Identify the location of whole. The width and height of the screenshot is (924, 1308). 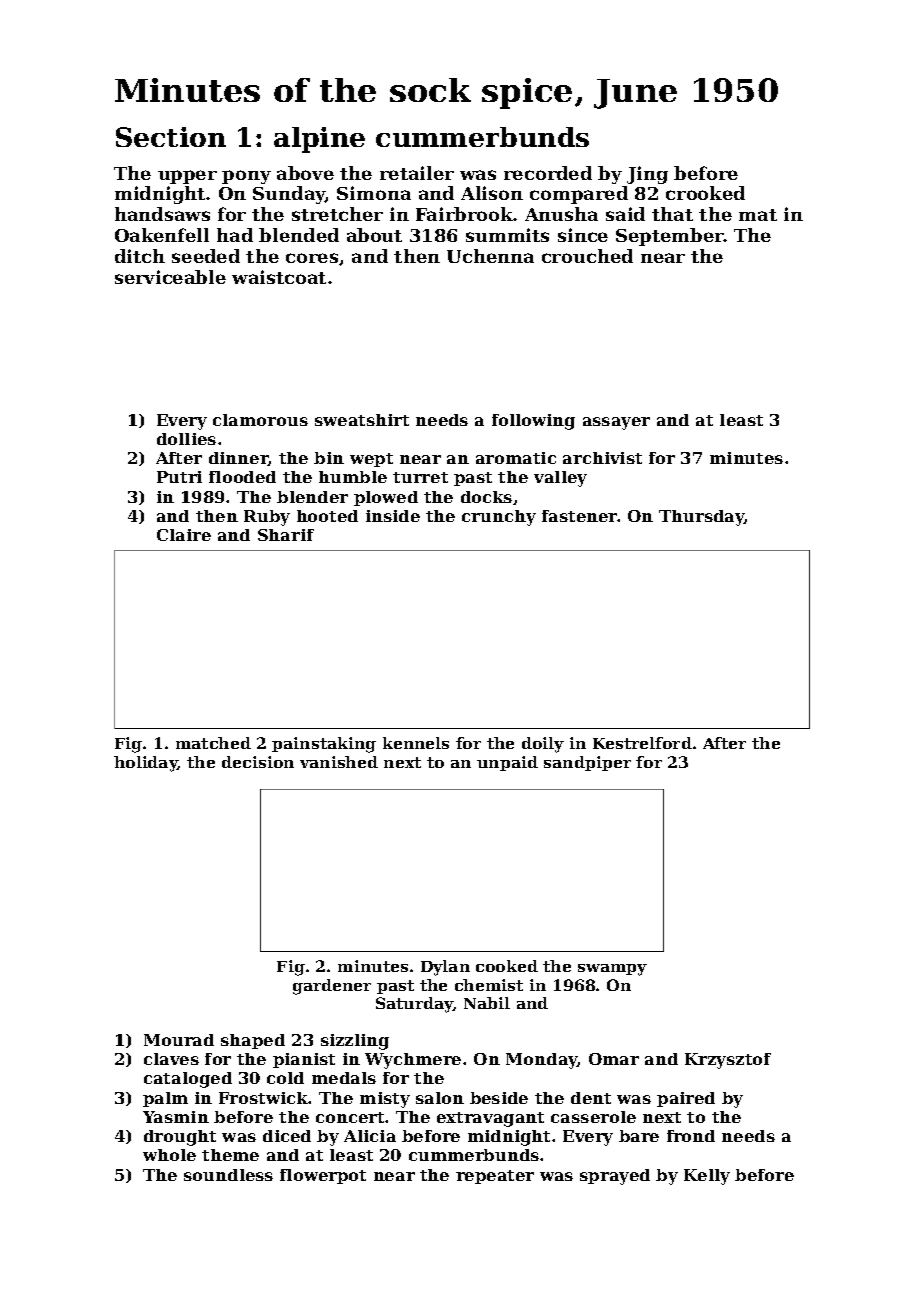
(169, 1155).
